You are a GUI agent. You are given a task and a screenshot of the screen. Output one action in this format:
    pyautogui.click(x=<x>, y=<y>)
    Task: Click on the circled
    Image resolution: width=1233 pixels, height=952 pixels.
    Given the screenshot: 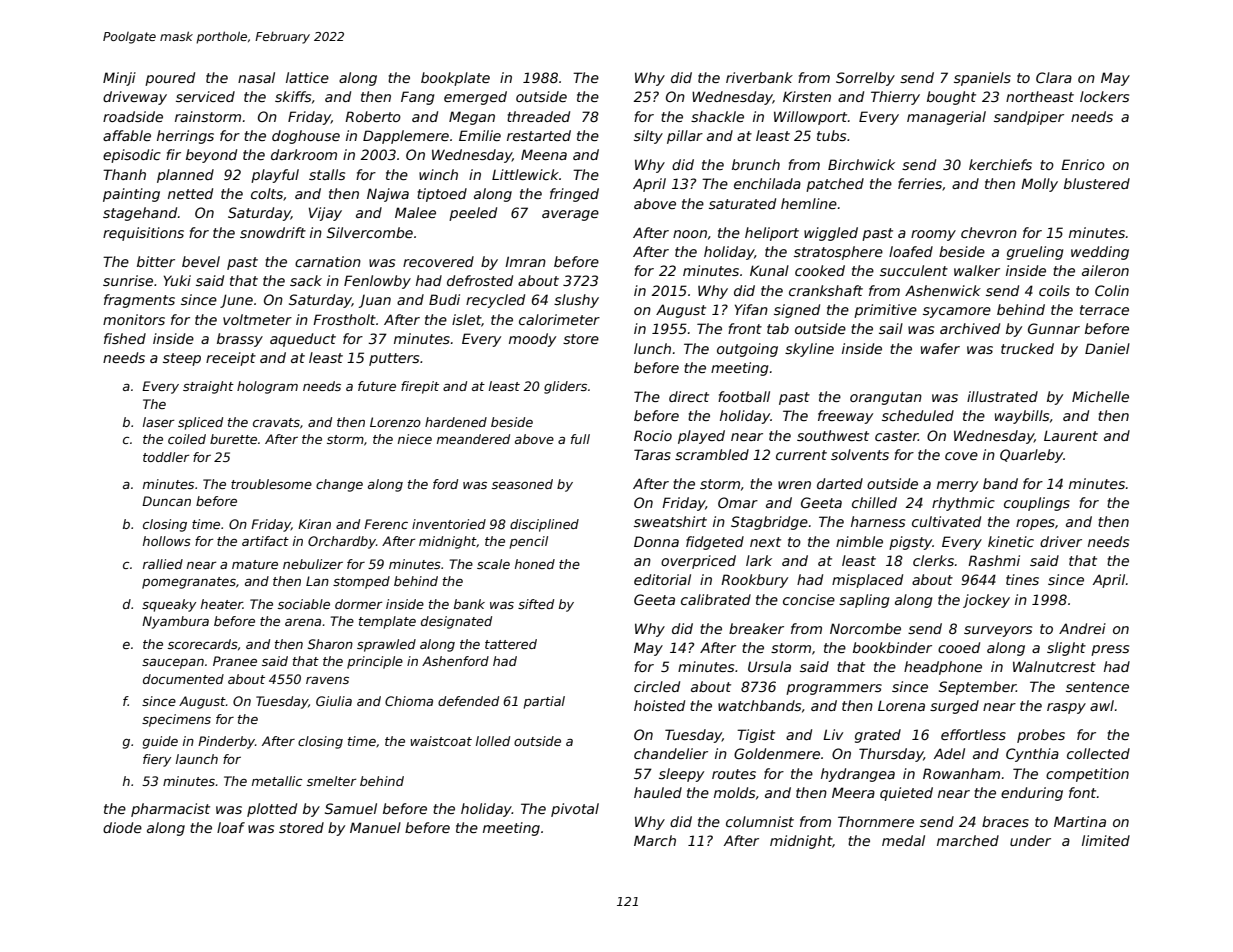 What is the action you would take?
    pyautogui.click(x=657, y=686)
